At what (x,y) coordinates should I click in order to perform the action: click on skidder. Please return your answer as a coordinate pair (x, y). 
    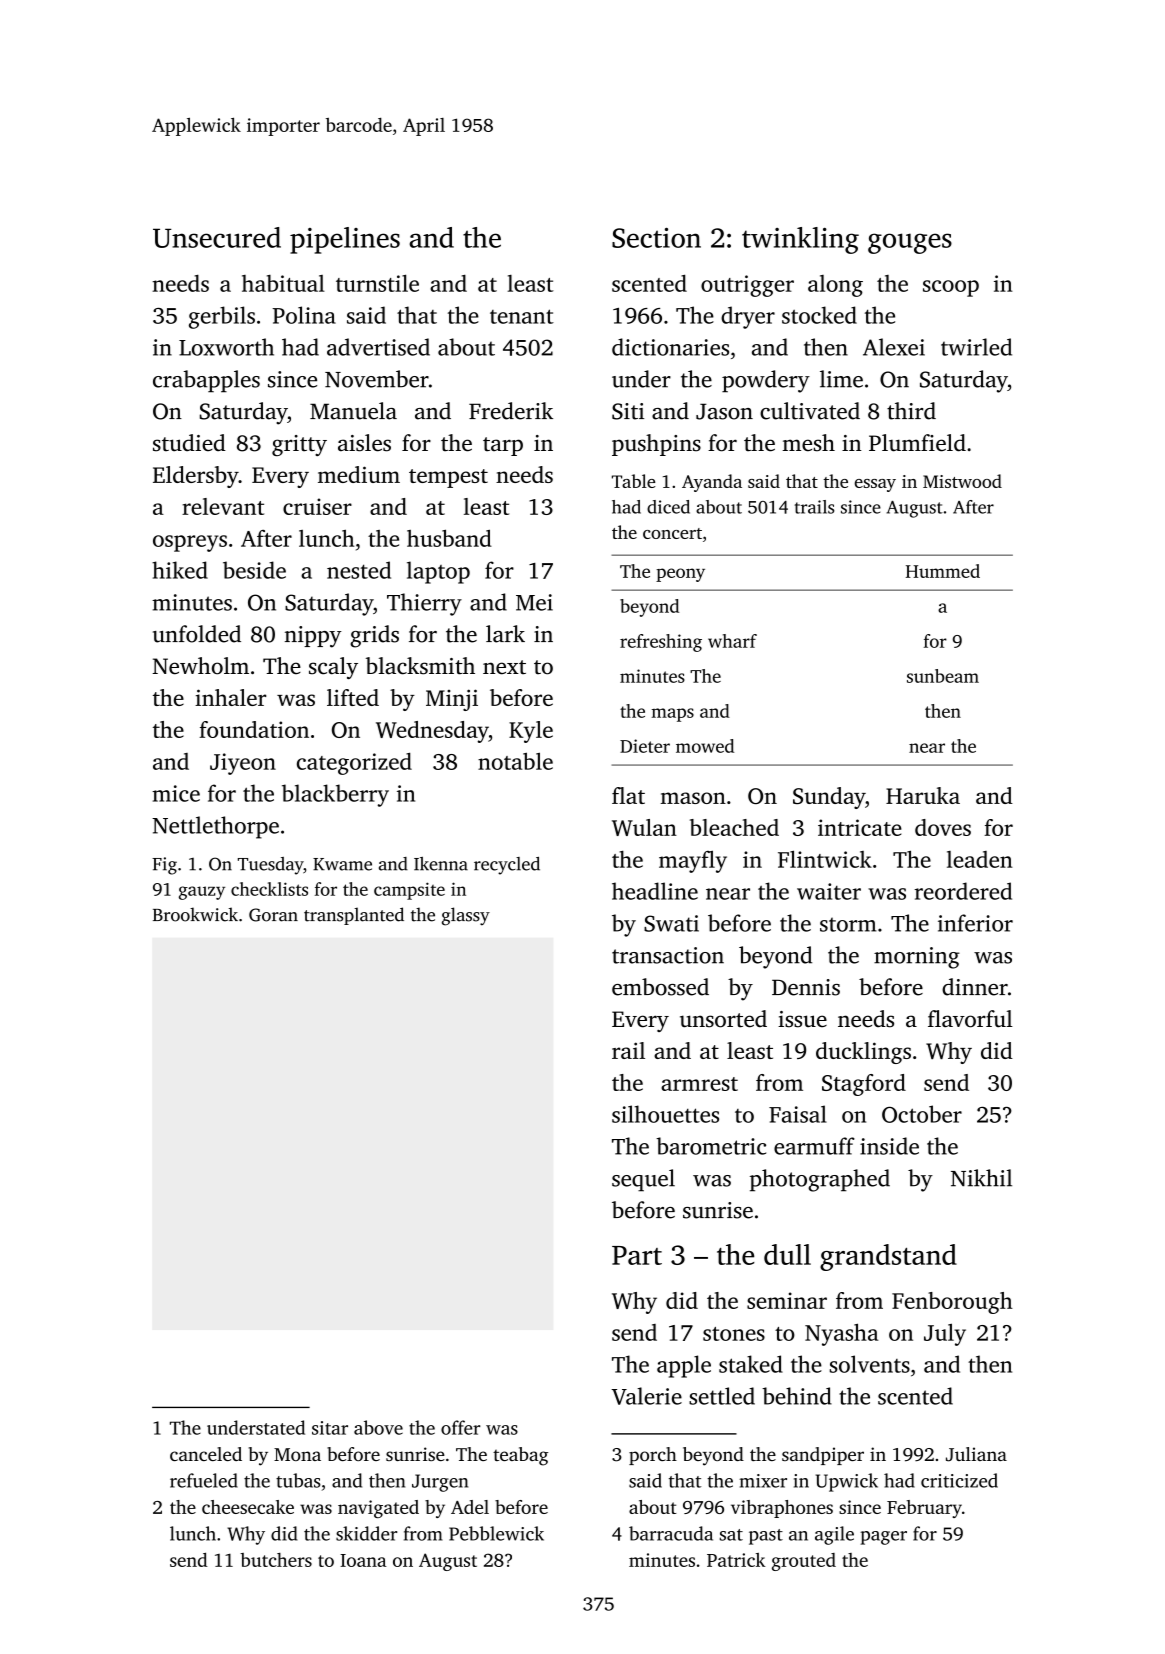
    Looking at the image, I should click on (366, 1533).
